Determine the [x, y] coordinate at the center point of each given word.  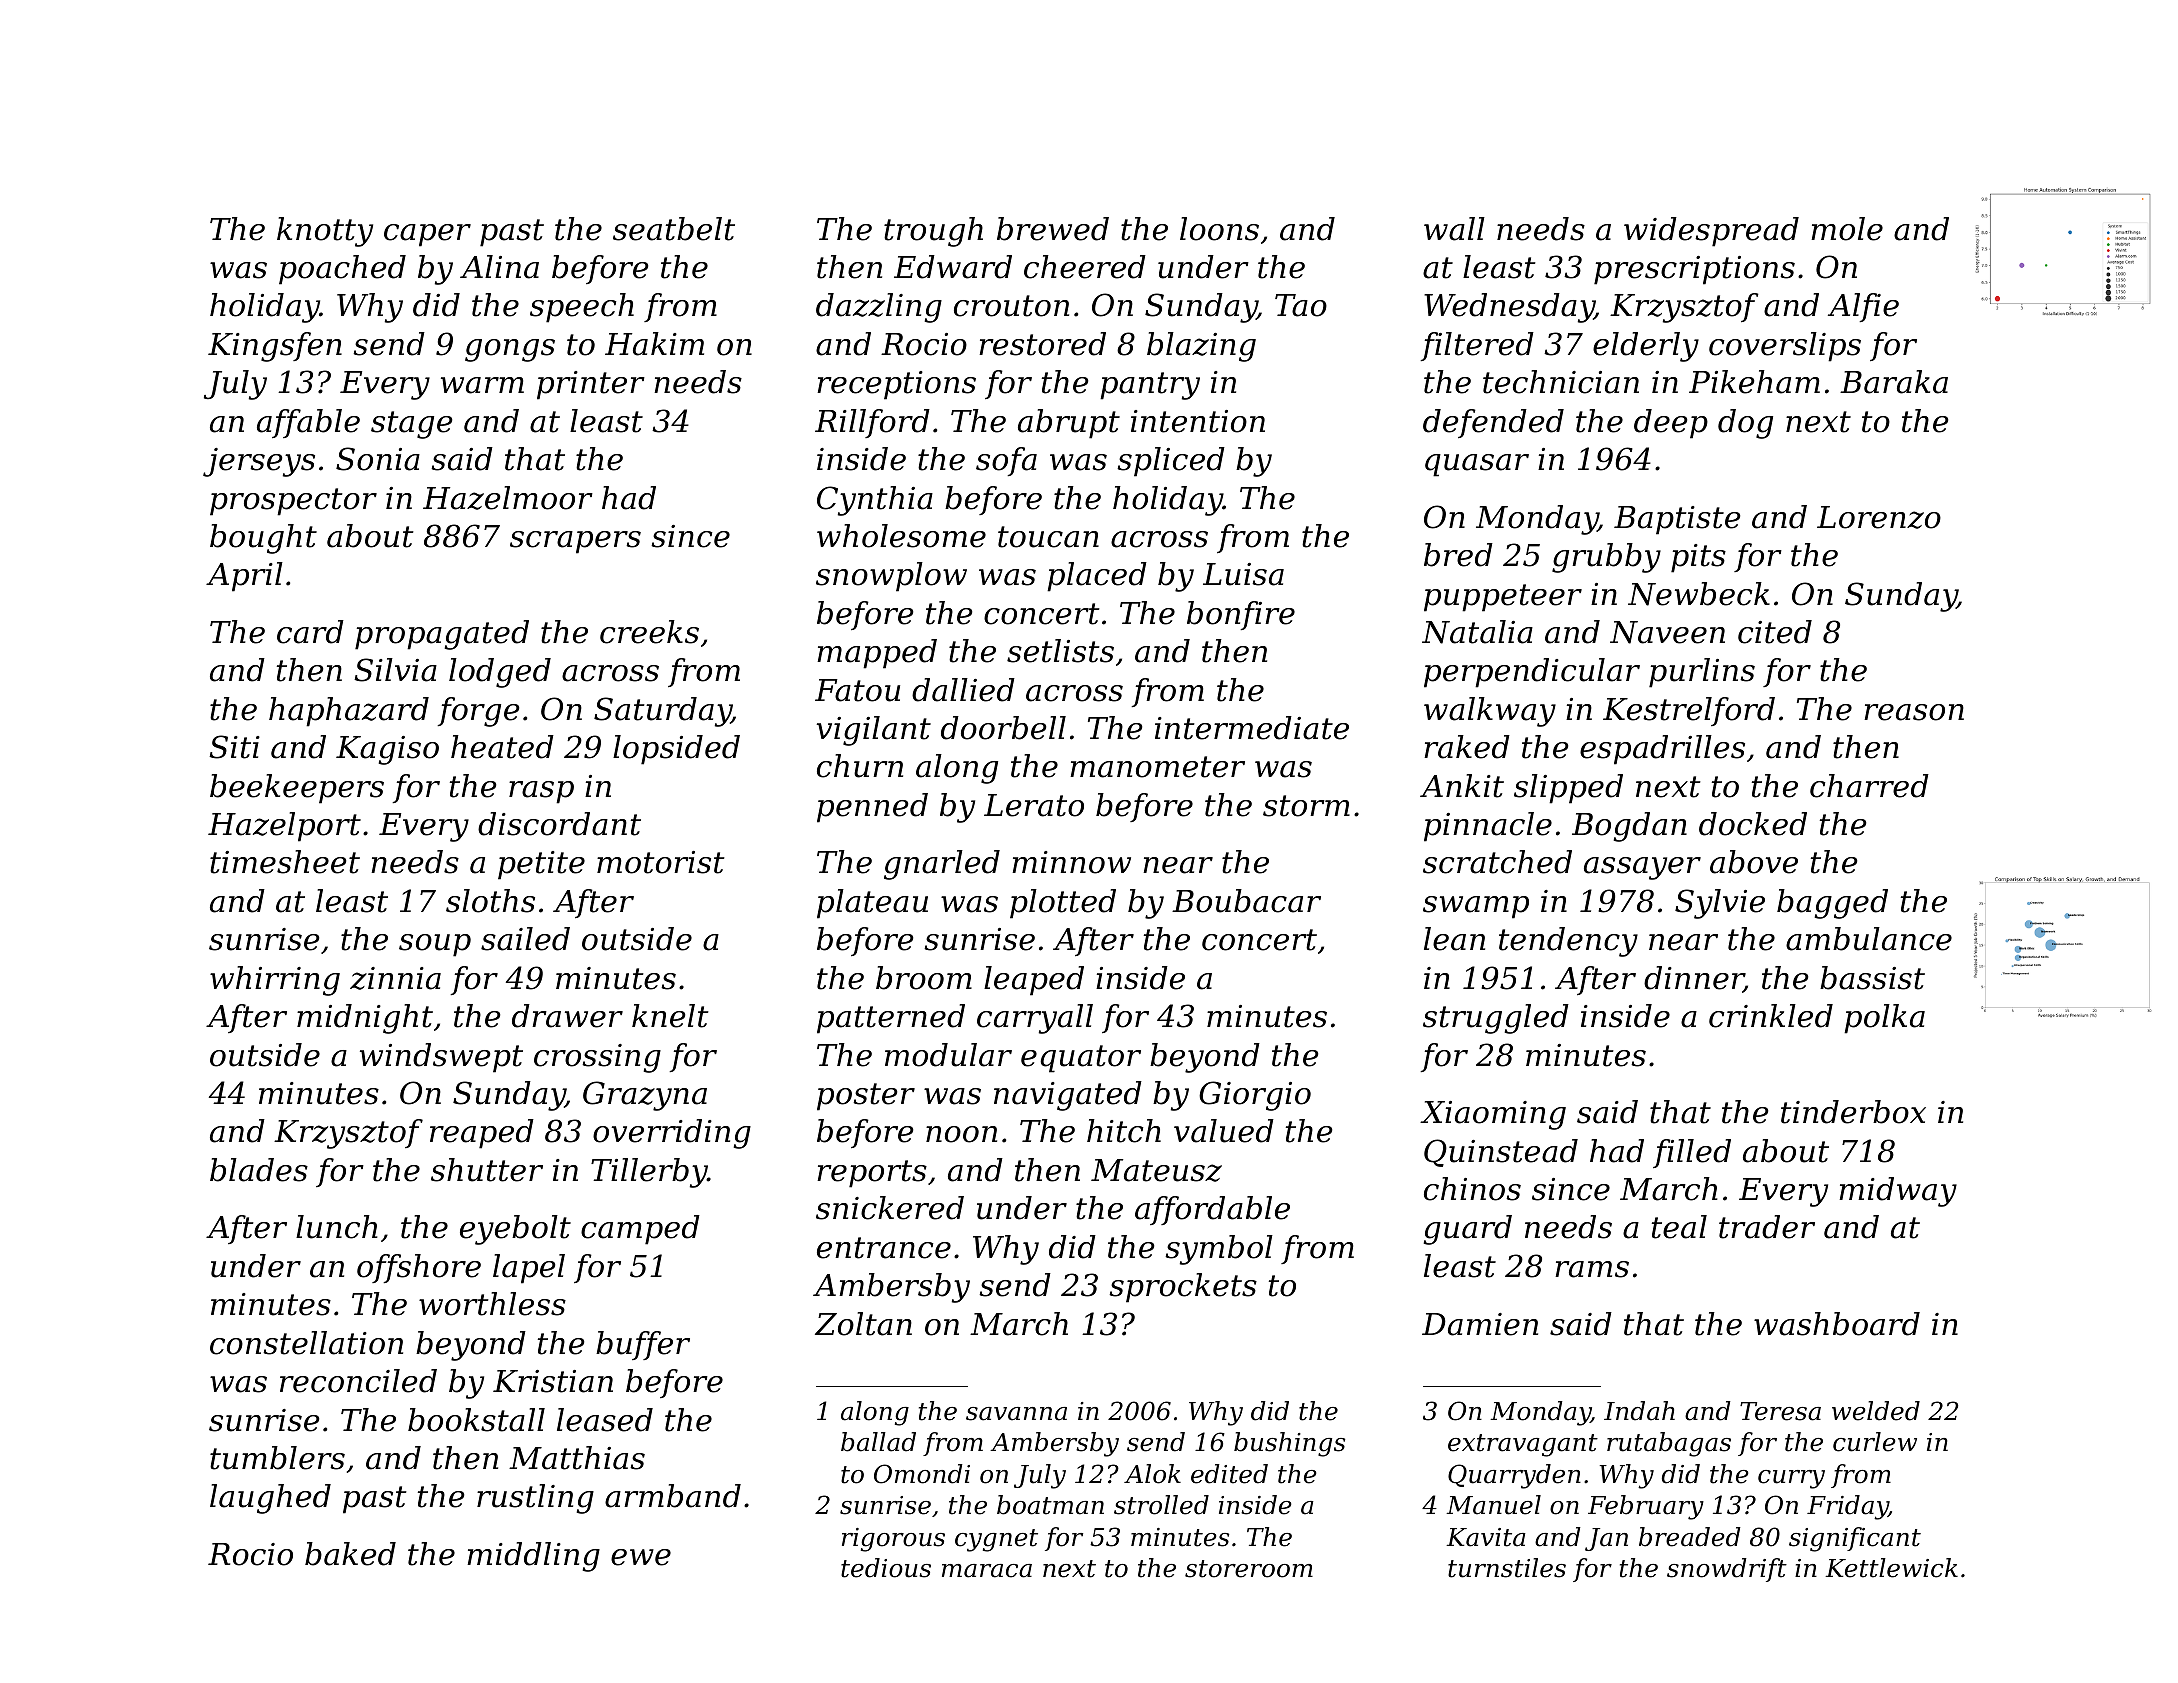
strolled [1161, 1505]
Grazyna [645, 1096]
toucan [1048, 537]
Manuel [1493, 1505]
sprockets [1183, 1288]
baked [350, 1554]
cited [1775, 632]
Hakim [654, 344]
